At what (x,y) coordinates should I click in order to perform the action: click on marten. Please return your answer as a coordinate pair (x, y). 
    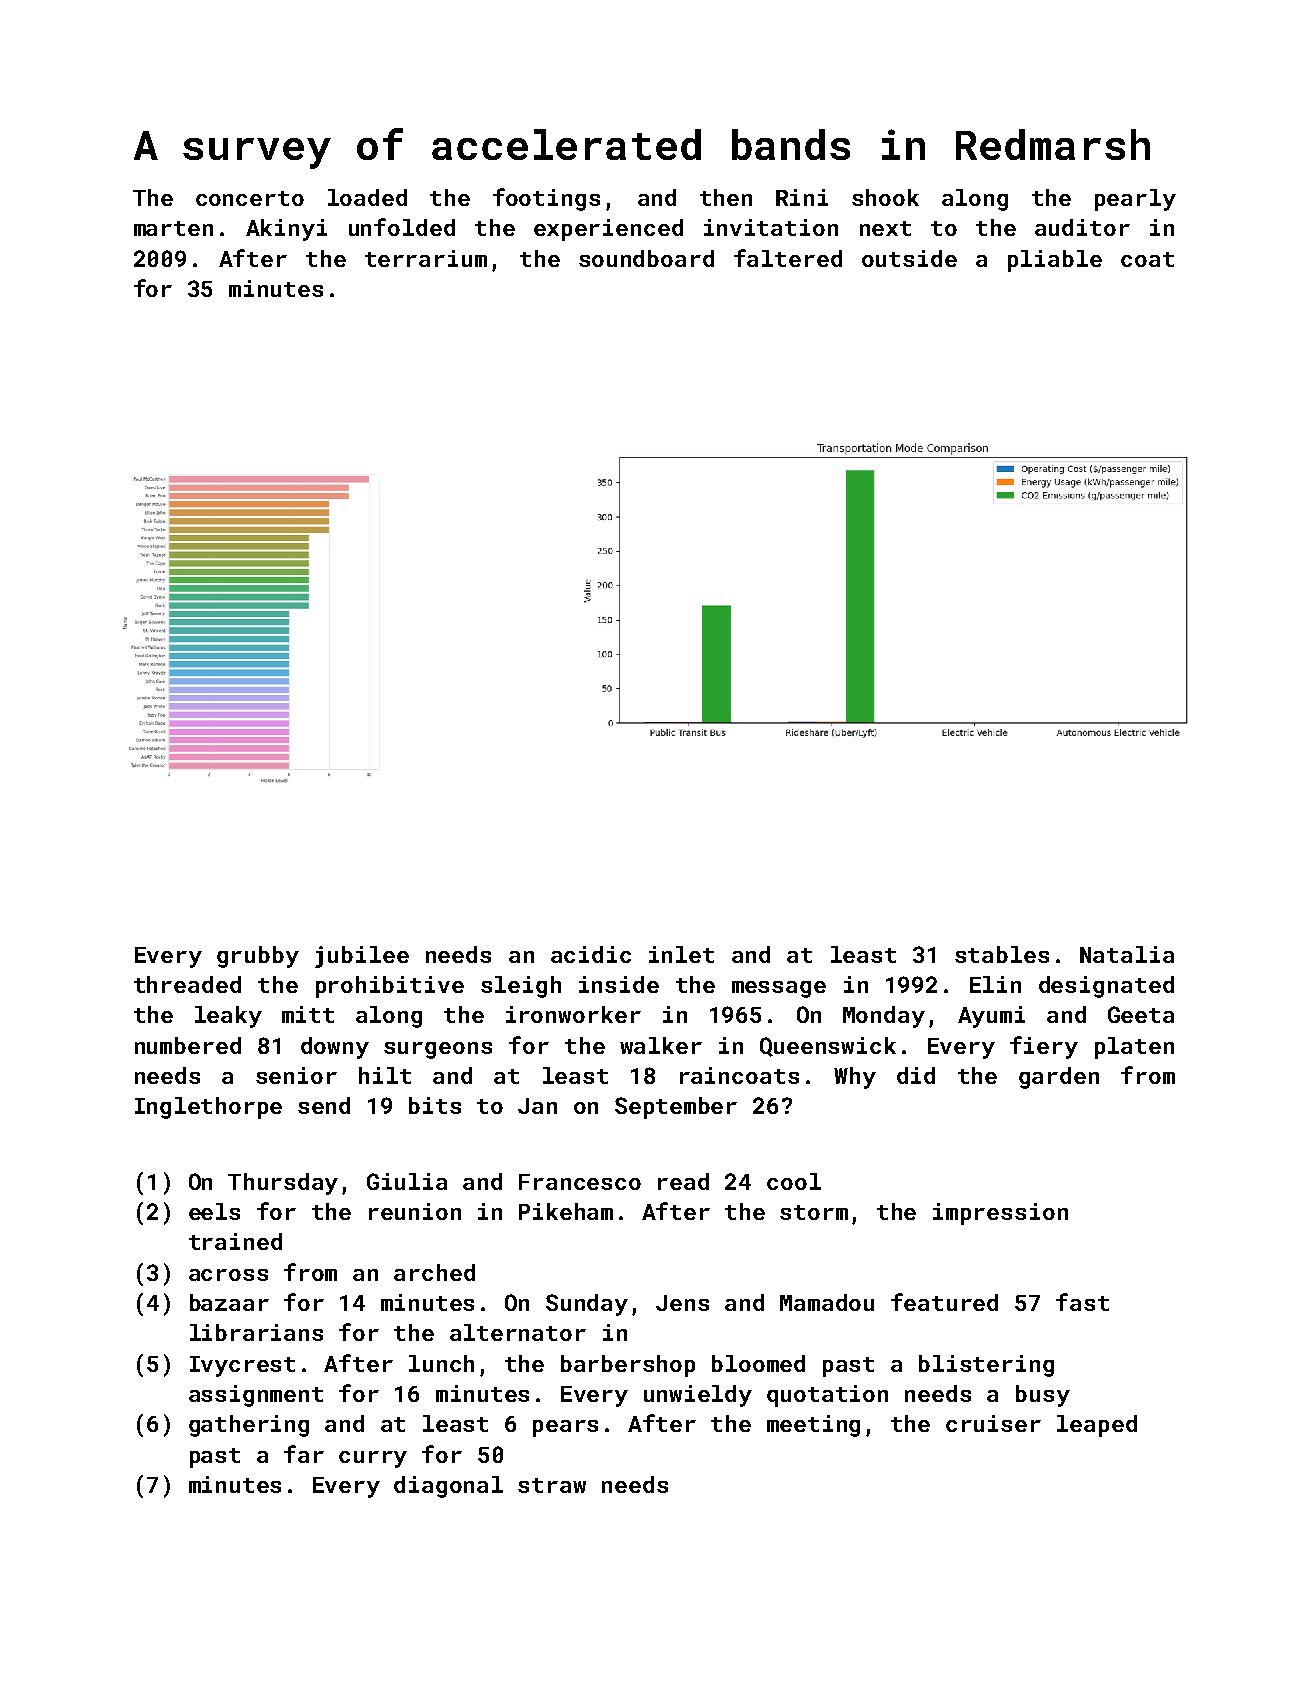
    Looking at the image, I should click on (173, 228).
